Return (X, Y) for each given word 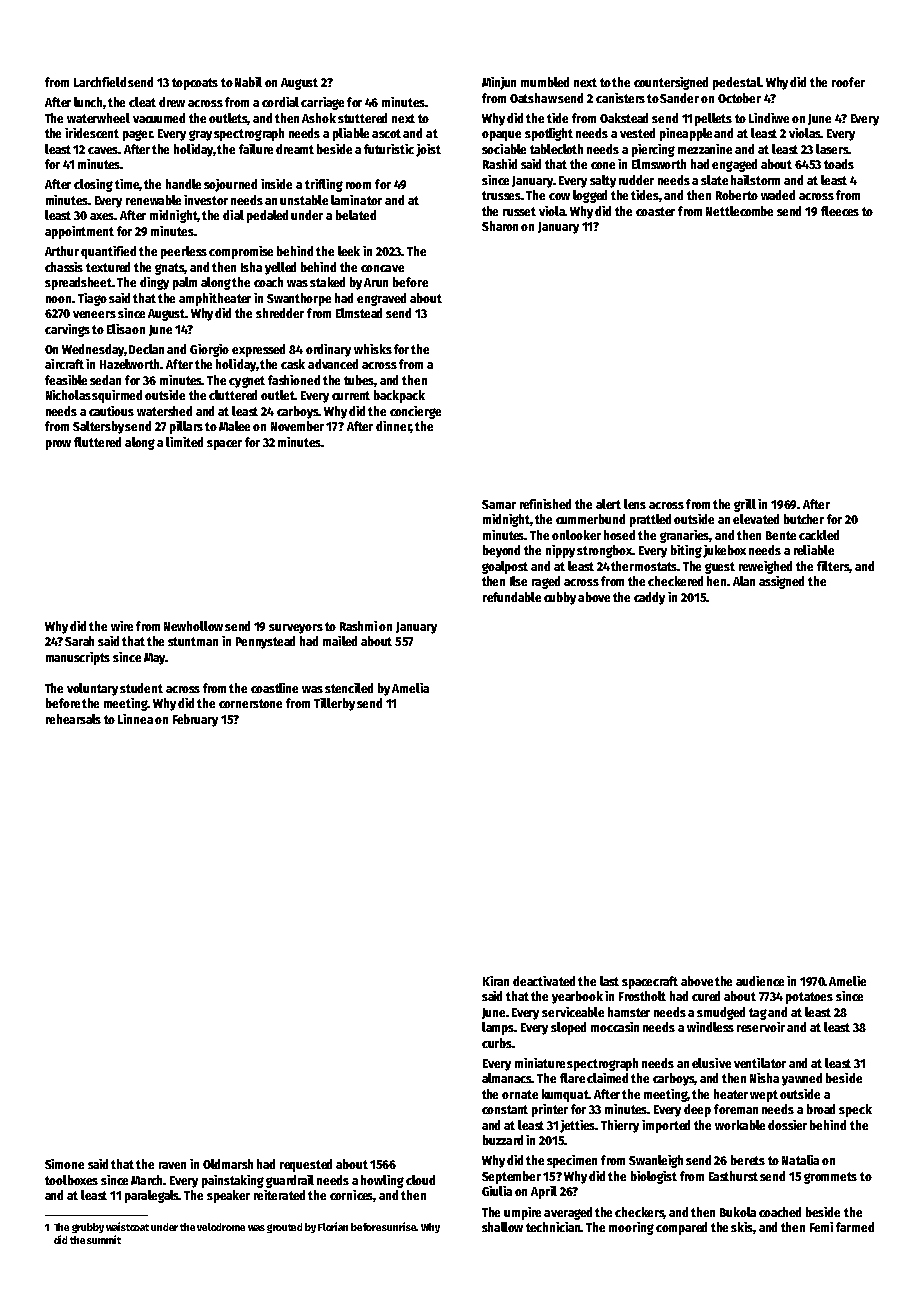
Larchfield (100, 82)
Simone (64, 1164)
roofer (848, 82)
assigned (781, 582)
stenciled (349, 688)
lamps (498, 1028)
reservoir (761, 1027)
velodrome (221, 1227)
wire (122, 626)
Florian (333, 1226)
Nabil (248, 82)
